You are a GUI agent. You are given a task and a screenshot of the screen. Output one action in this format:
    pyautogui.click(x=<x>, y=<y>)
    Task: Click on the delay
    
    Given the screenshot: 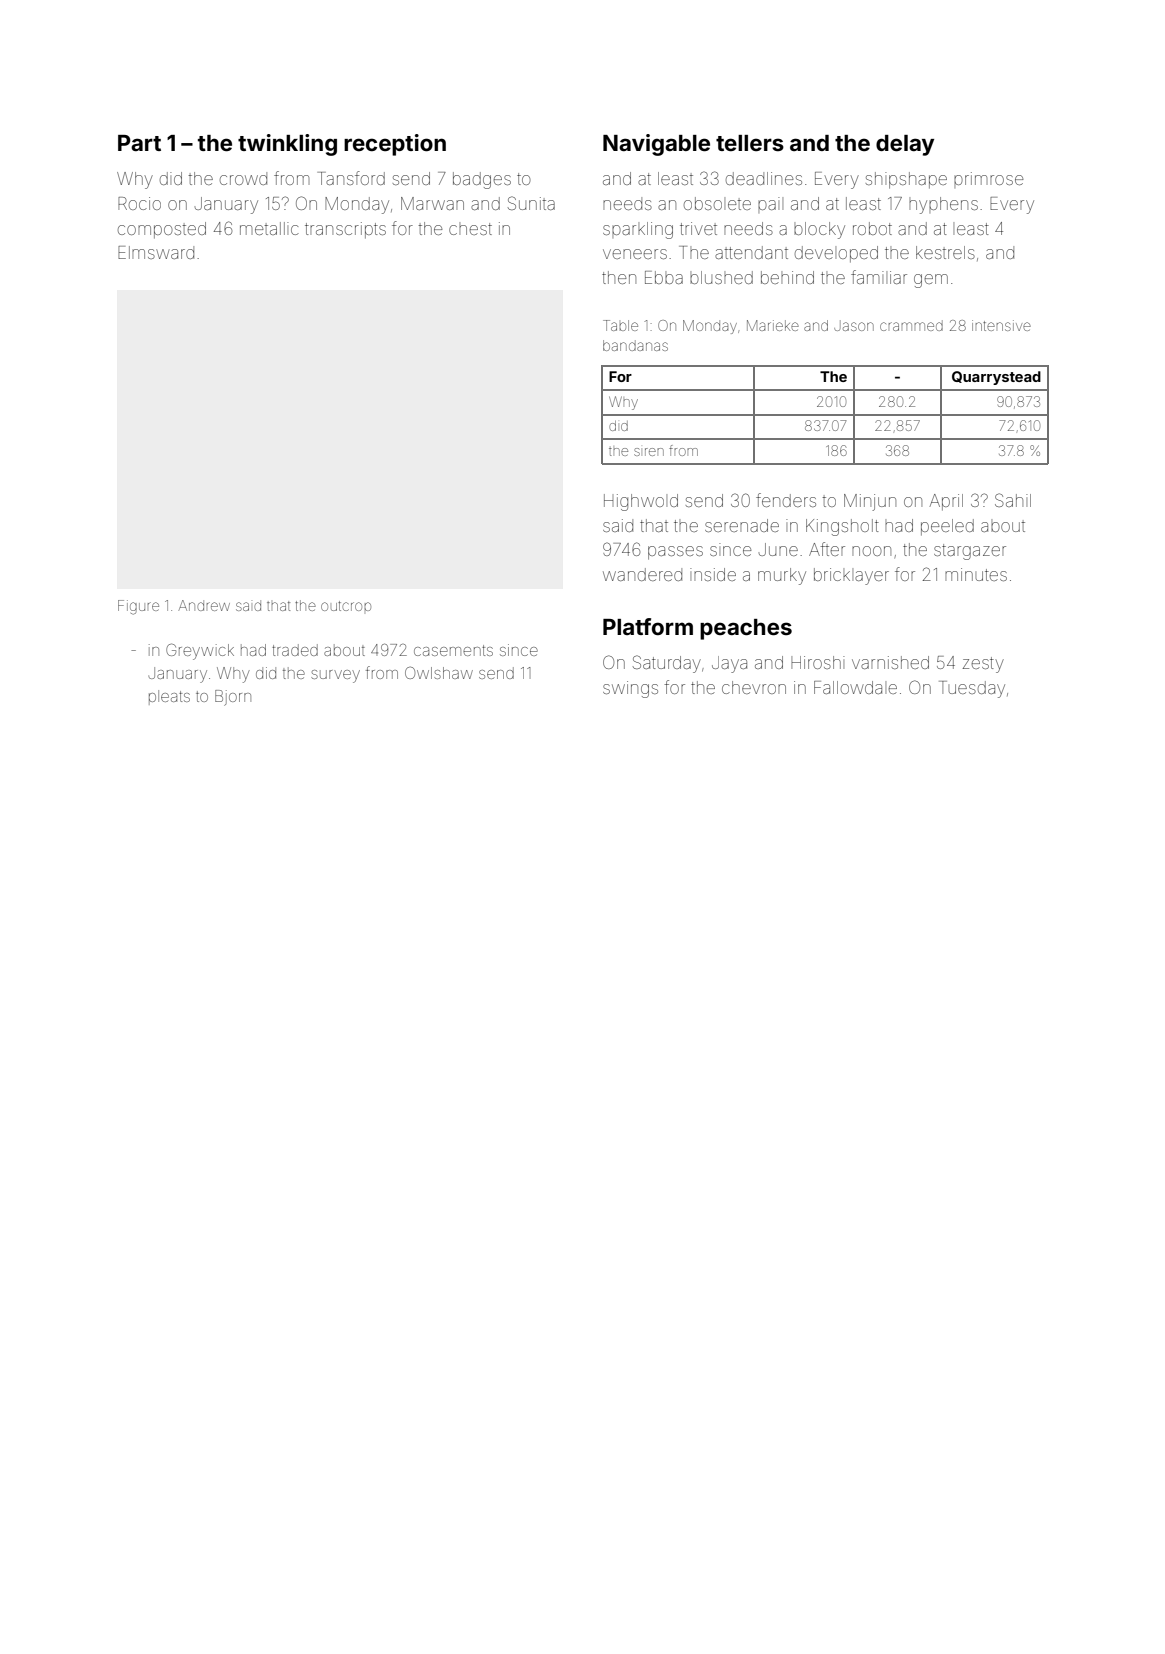 What is the action you would take?
    pyautogui.click(x=905, y=145)
